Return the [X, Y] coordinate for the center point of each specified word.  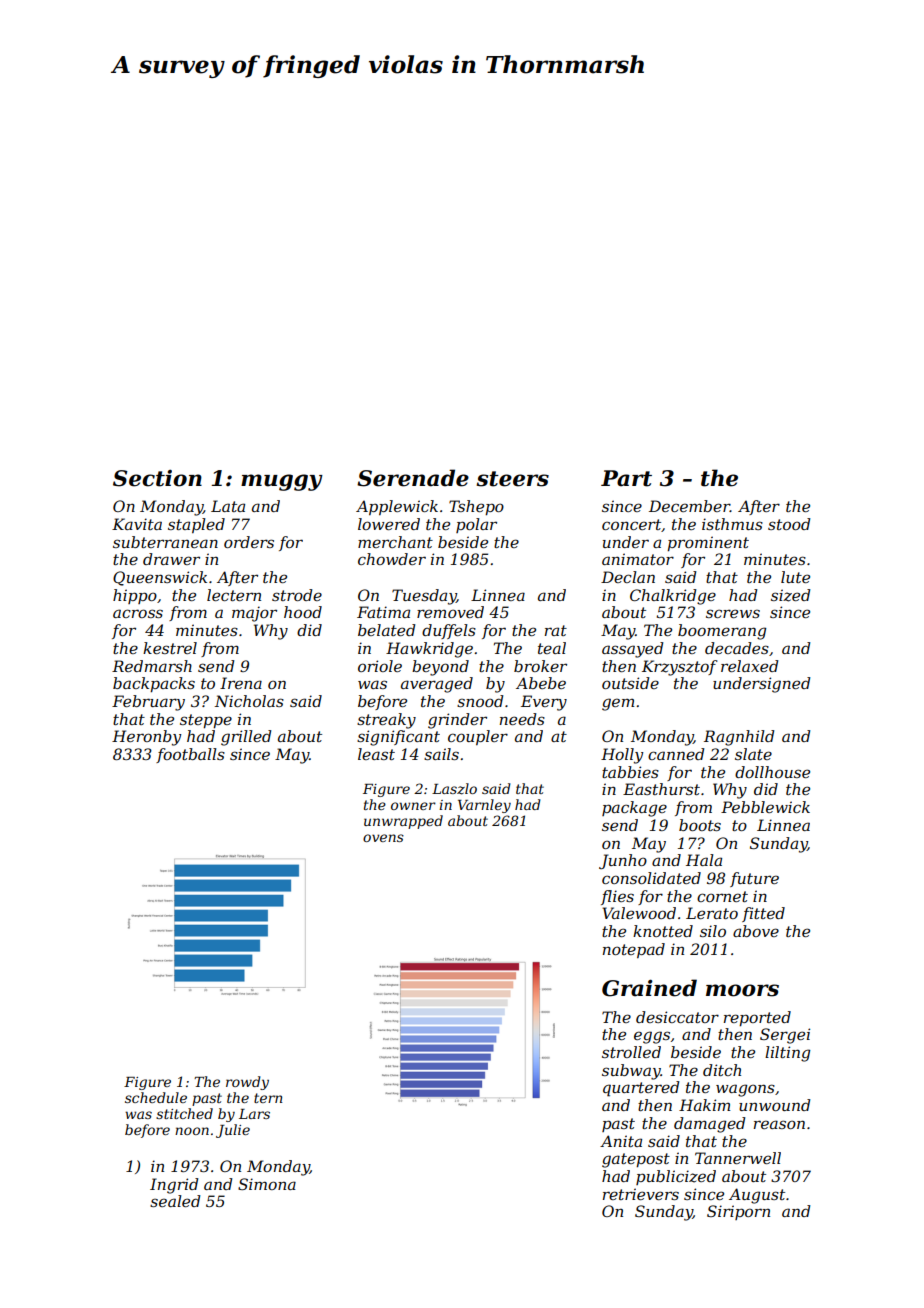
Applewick [397, 507]
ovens [383, 838]
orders [249, 542]
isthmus [732, 524]
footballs [190, 755]
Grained [649, 988]
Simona [267, 1184]
